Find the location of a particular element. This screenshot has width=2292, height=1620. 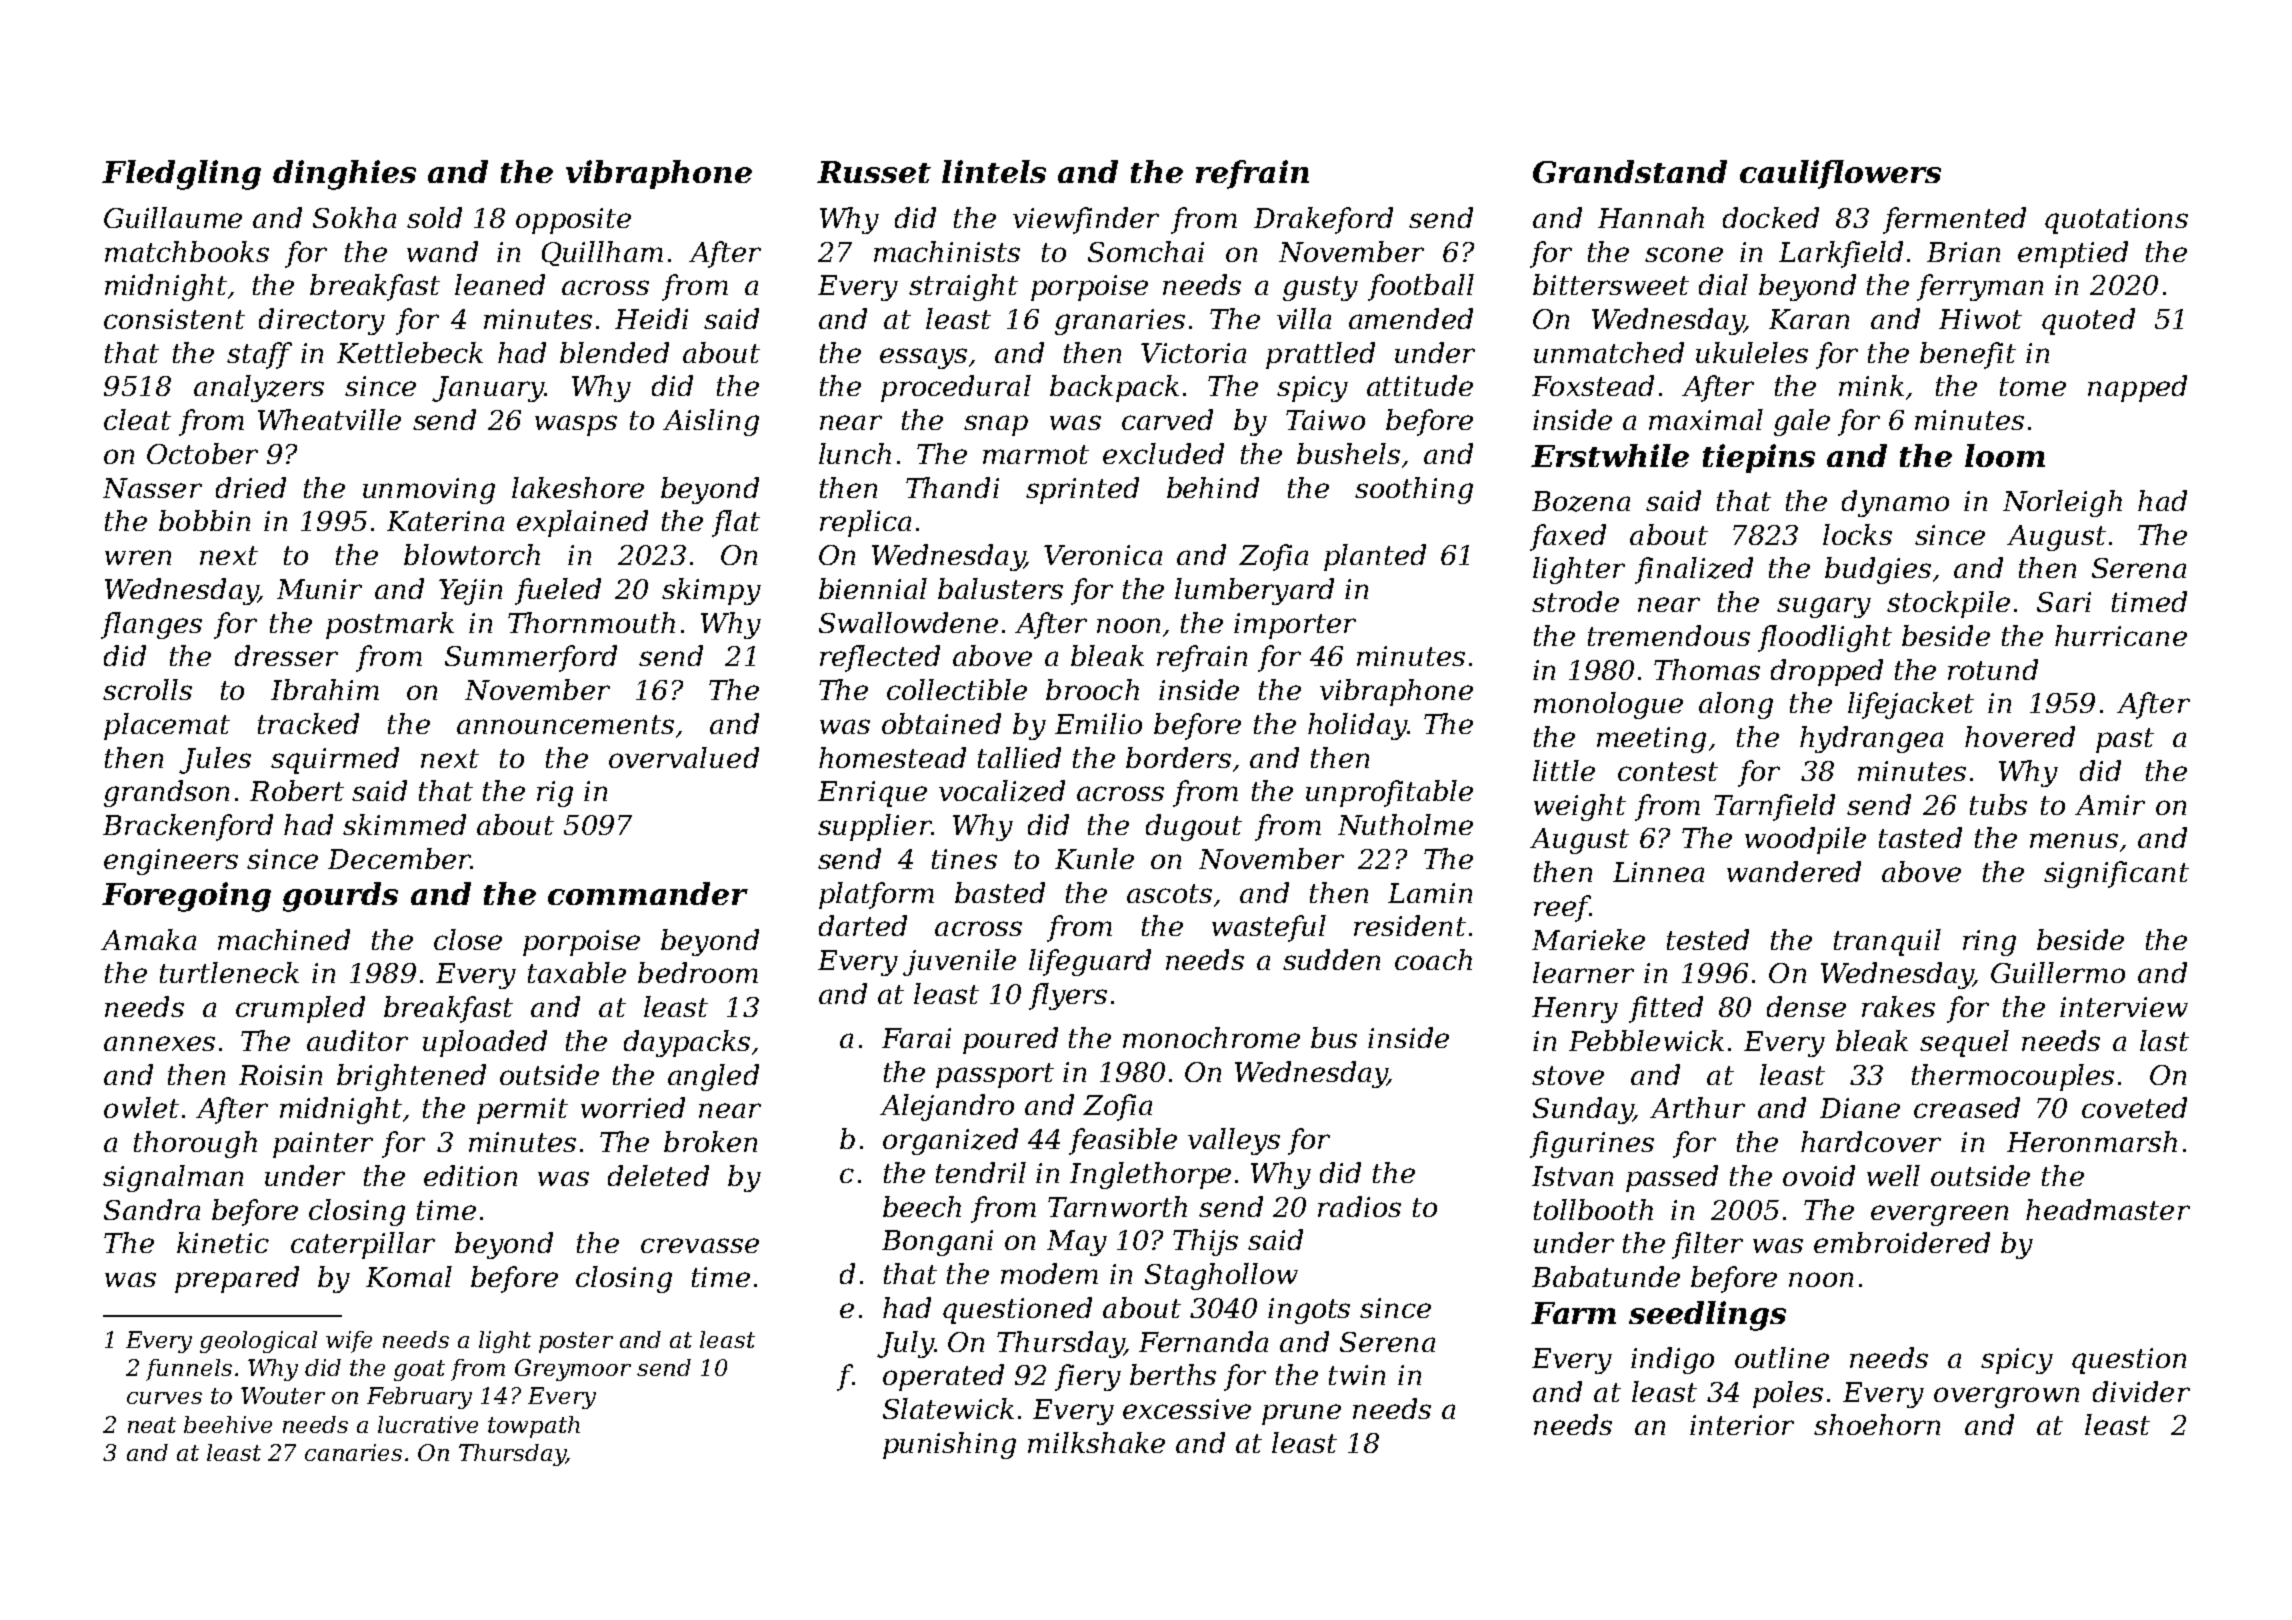

divider is located at coordinates (2141, 1391).
